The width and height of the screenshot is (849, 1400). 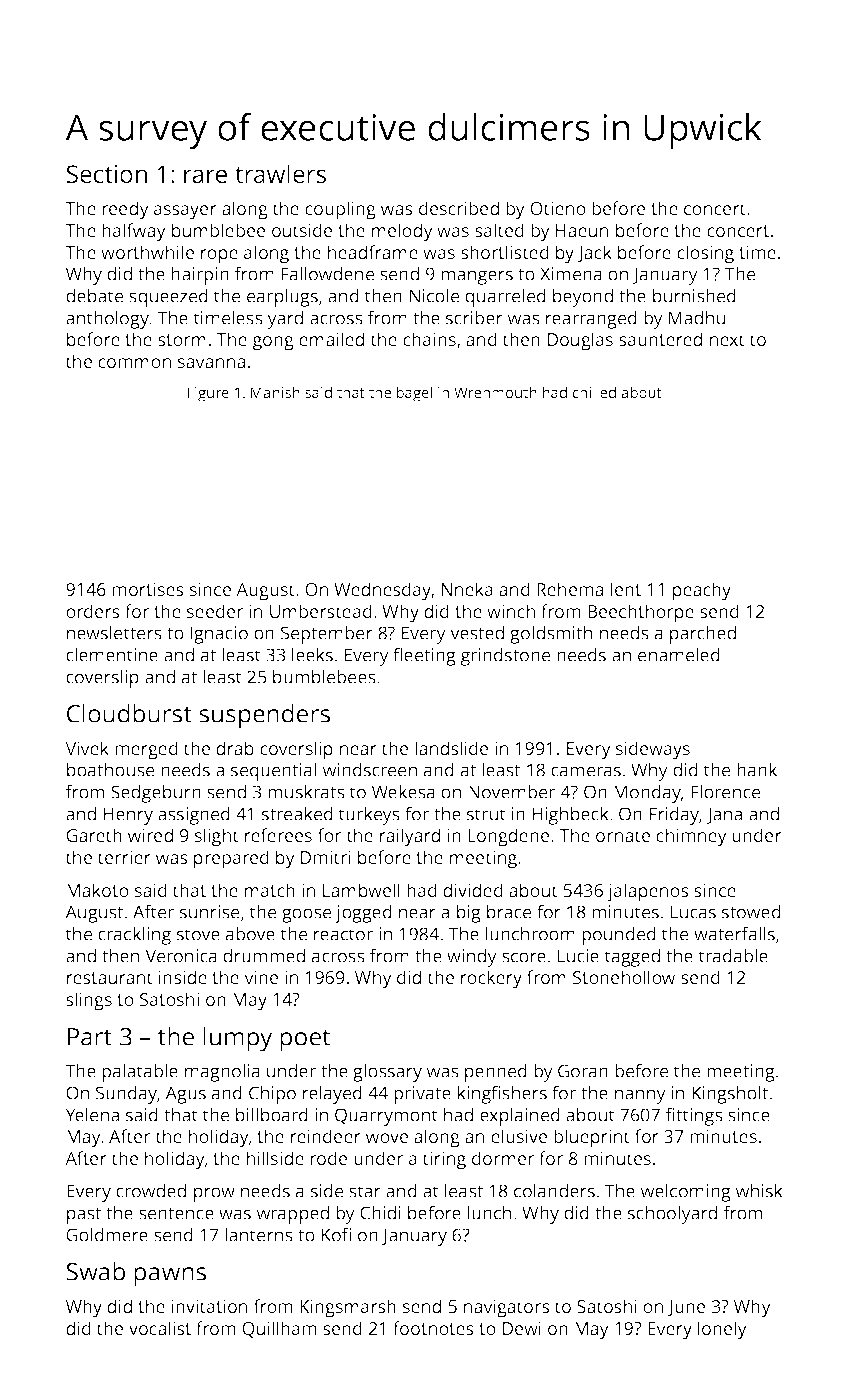 What do you see at coordinates (686, 1193) in the screenshot?
I see `welcoming` at bounding box center [686, 1193].
